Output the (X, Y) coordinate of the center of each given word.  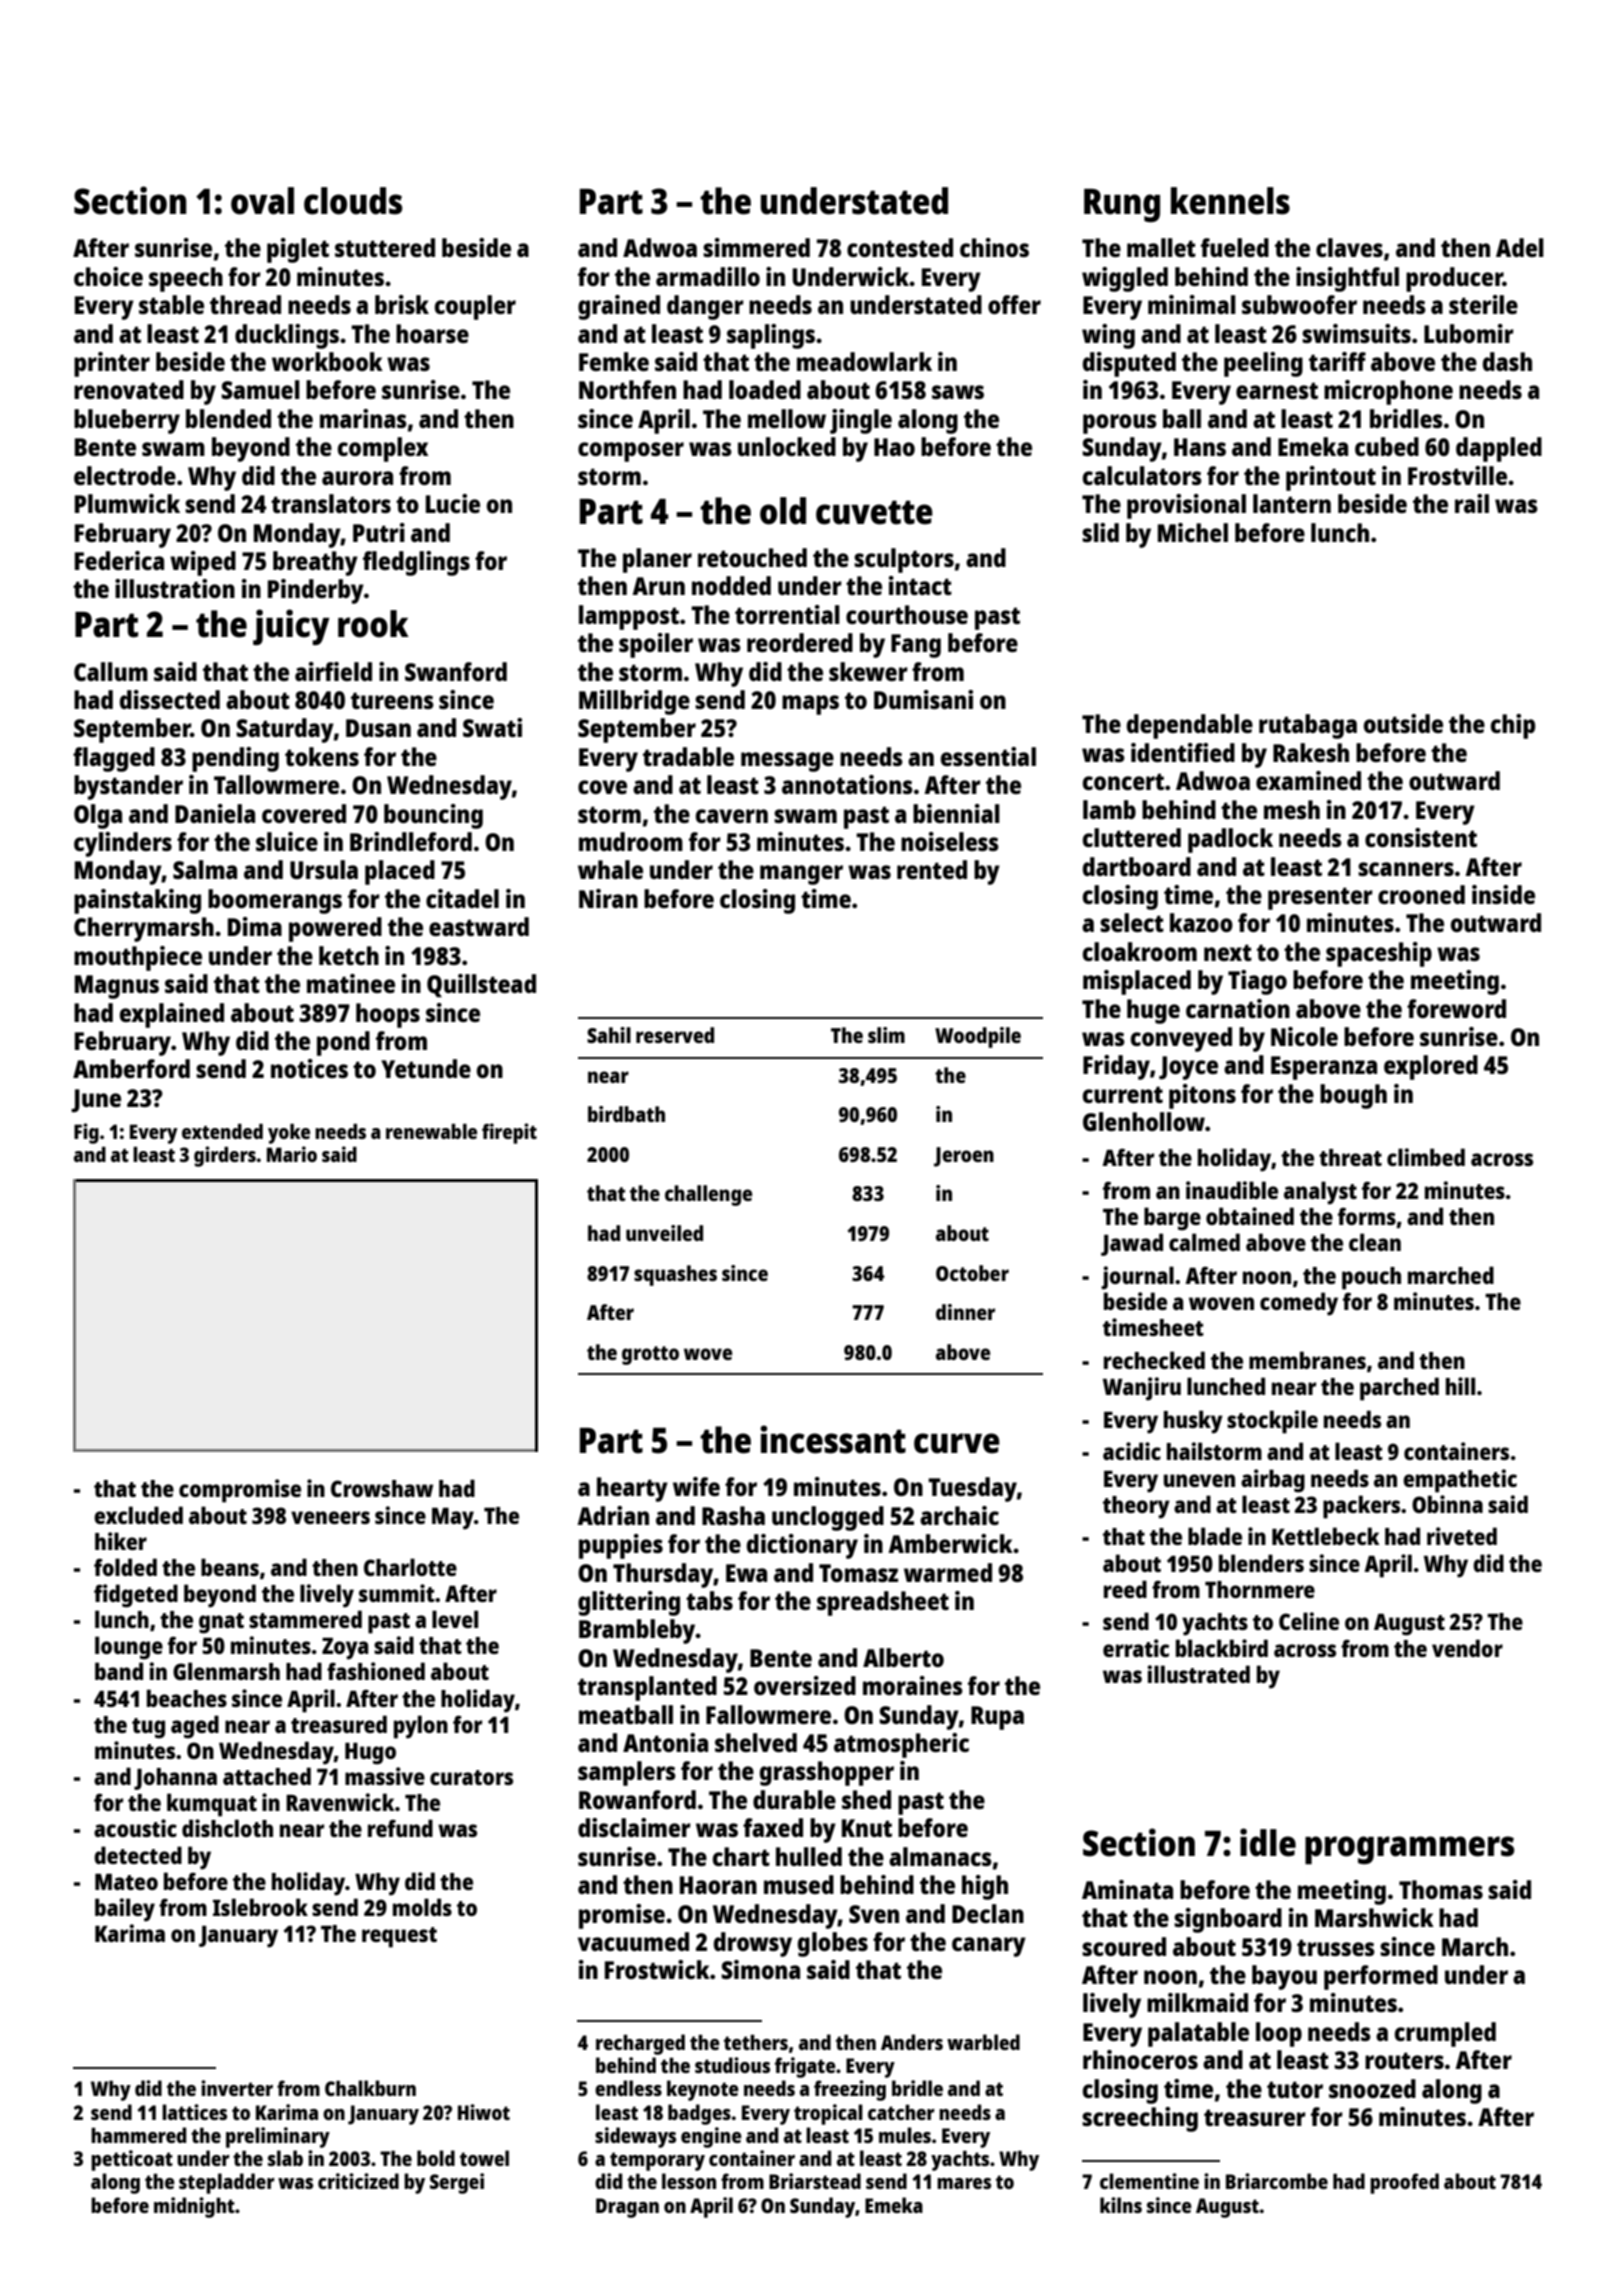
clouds (353, 201)
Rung (1122, 205)
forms (1367, 1216)
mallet (1161, 247)
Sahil (609, 1035)
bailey (125, 1910)
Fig (86, 1133)
